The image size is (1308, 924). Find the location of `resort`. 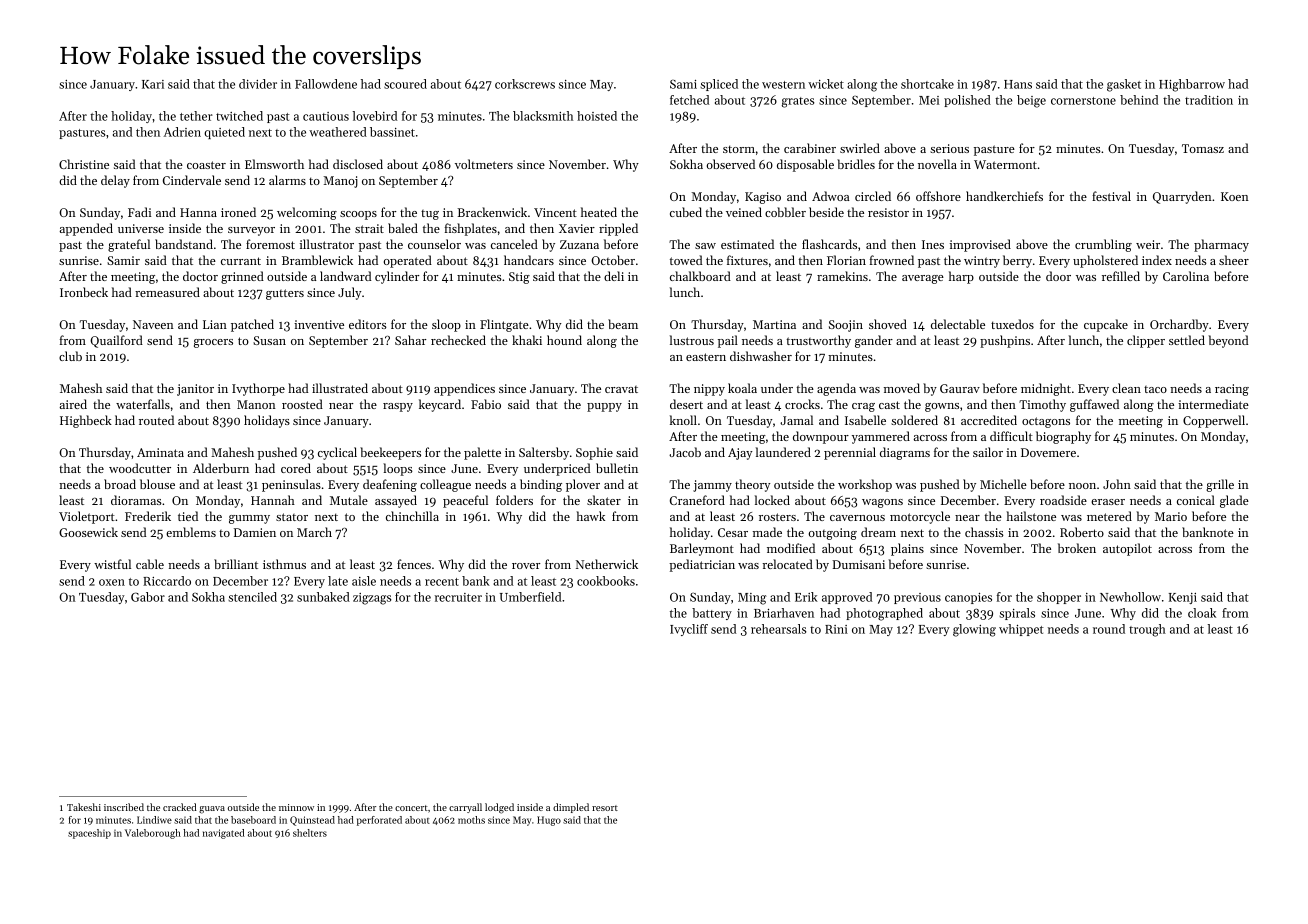

resort is located at coordinates (605, 808).
